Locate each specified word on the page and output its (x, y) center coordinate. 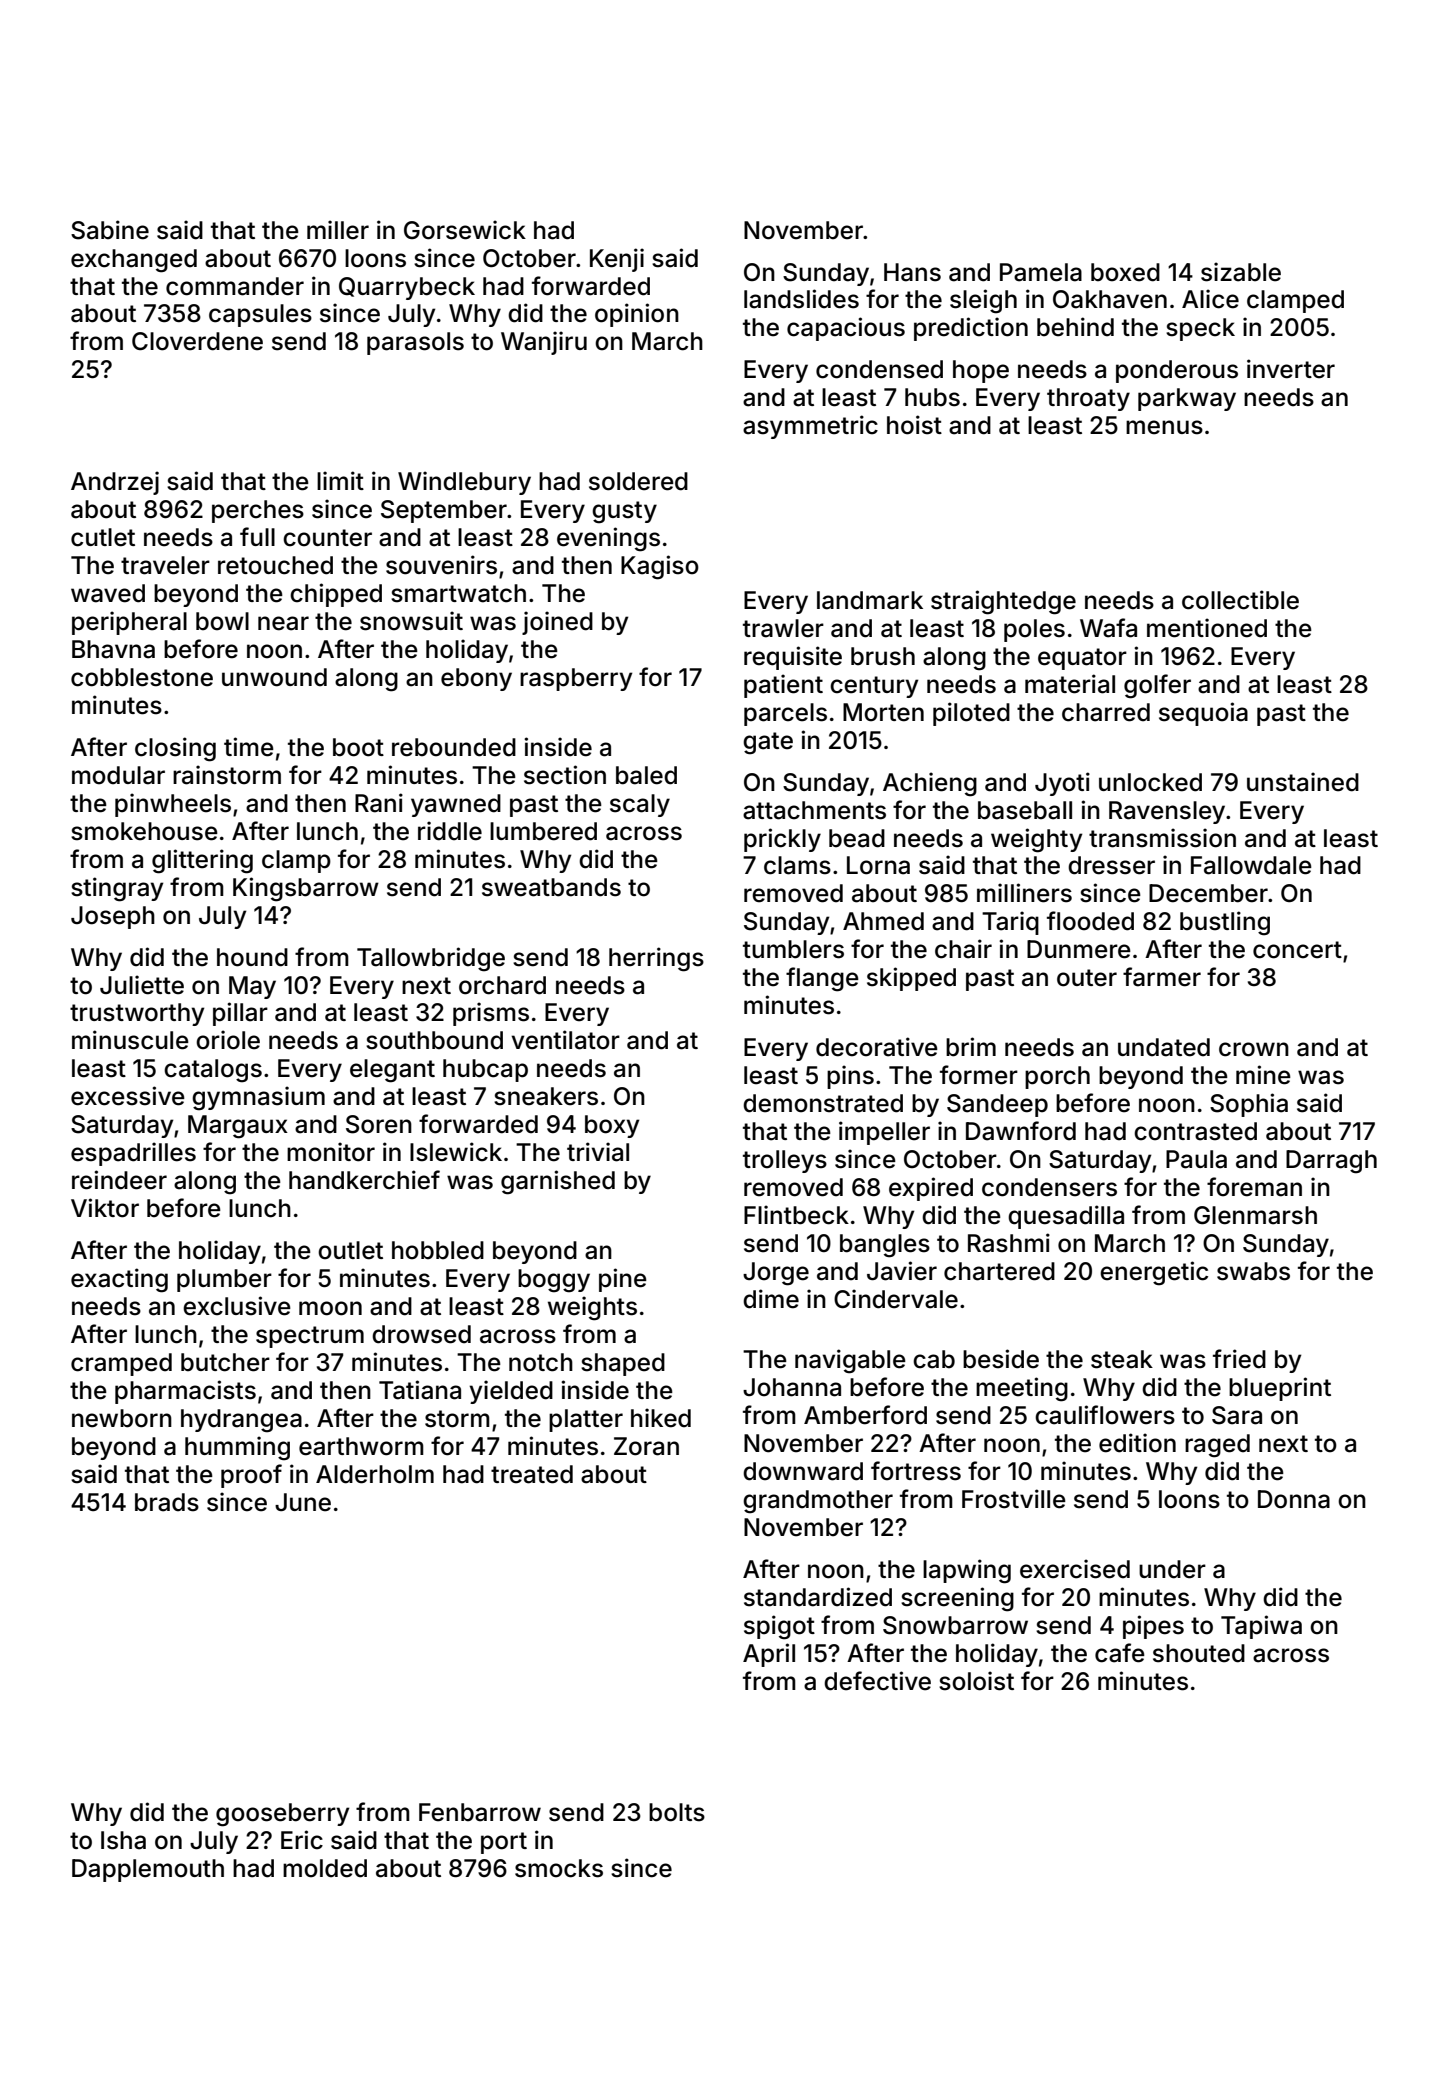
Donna (1294, 1499)
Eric (302, 1840)
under (1172, 1569)
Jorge (776, 1274)
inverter (1291, 369)
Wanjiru (544, 343)
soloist (976, 1681)
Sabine (110, 230)
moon (330, 1308)
